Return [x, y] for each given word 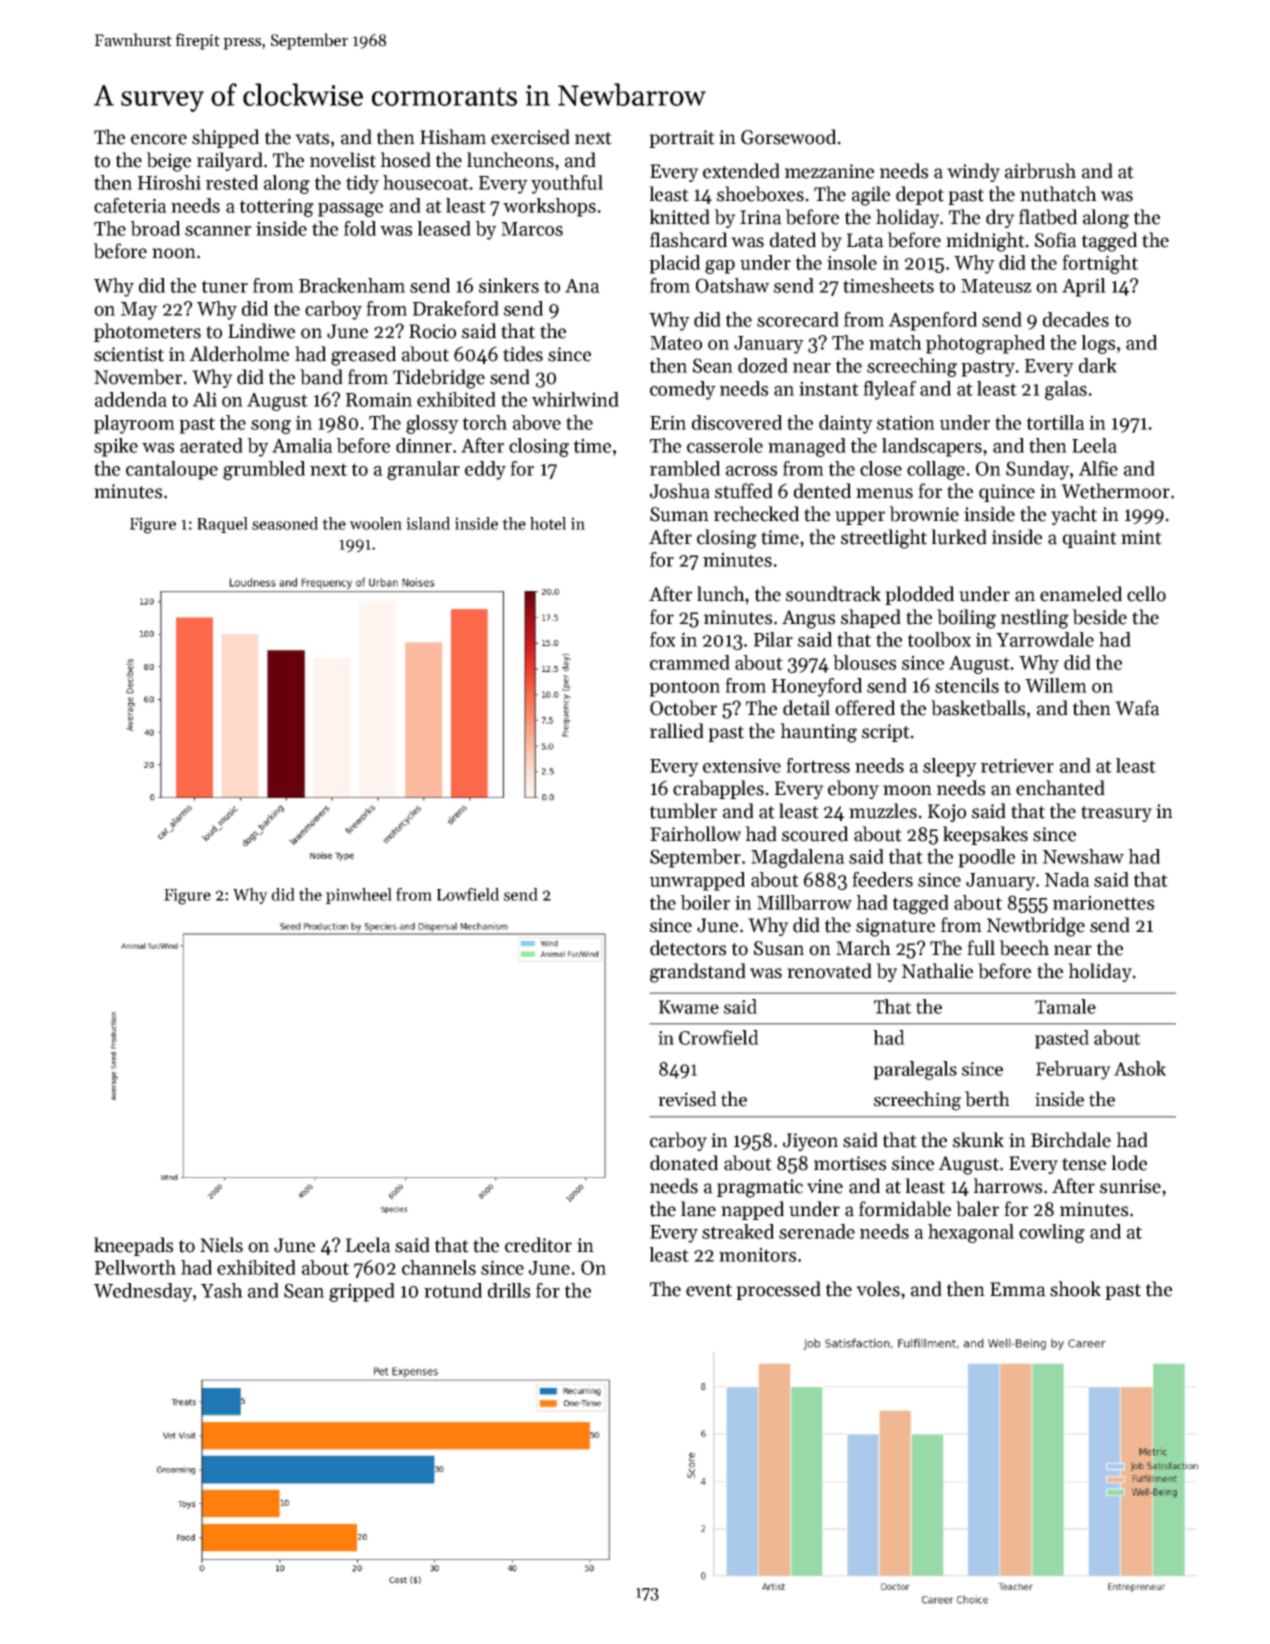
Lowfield [468, 894]
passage [350, 210]
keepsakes [985, 835]
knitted [679, 217]
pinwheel [359, 896]
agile [871, 196]
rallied [677, 731]
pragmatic [760, 1188]
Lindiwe [261, 331]
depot [920, 195]
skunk [978, 1140]
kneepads [133, 1246]
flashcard [688, 240]
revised [687, 1099]
